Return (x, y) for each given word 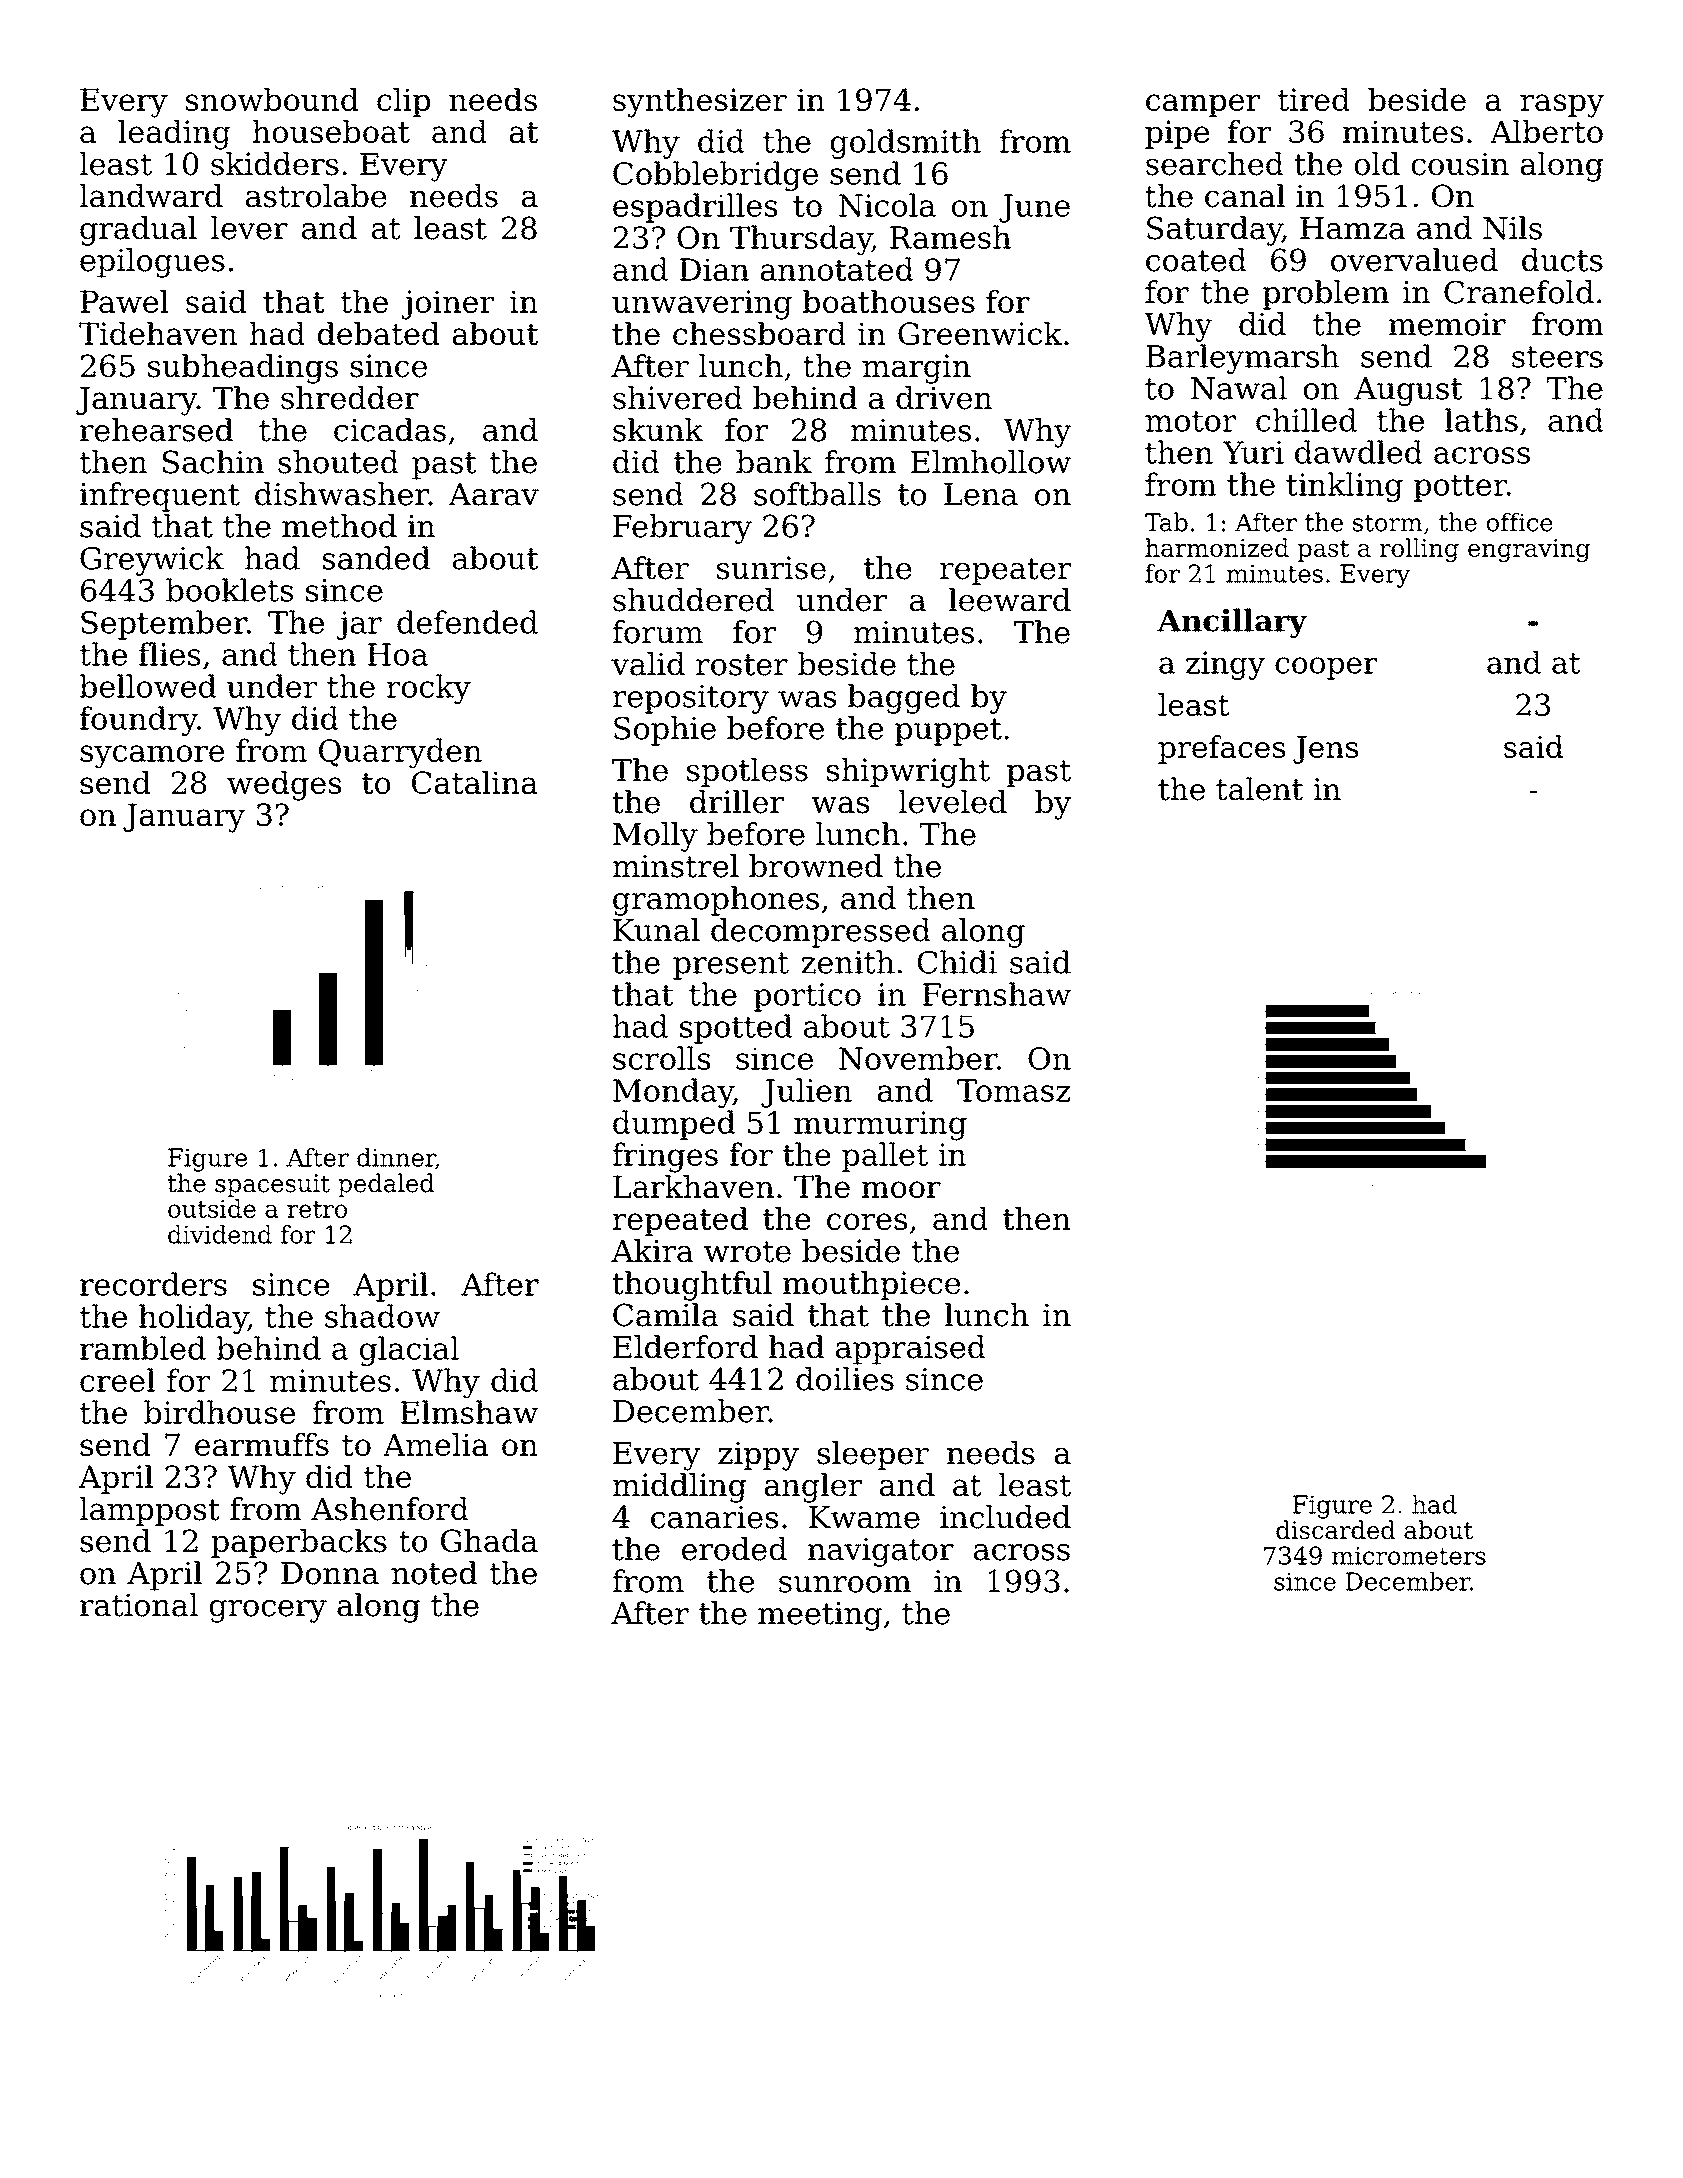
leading (174, 135)
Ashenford (389, 1509)
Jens (1325, 750)
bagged (904, 699)
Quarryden (400, 753)
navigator (881, 1552)
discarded (1335, 1529)
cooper (1326, 668)
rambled (143, 1348)
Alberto (1546, 131)
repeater (1005, 571)
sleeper (873, 1455)
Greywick (152, 561)
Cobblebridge (715, 176)
